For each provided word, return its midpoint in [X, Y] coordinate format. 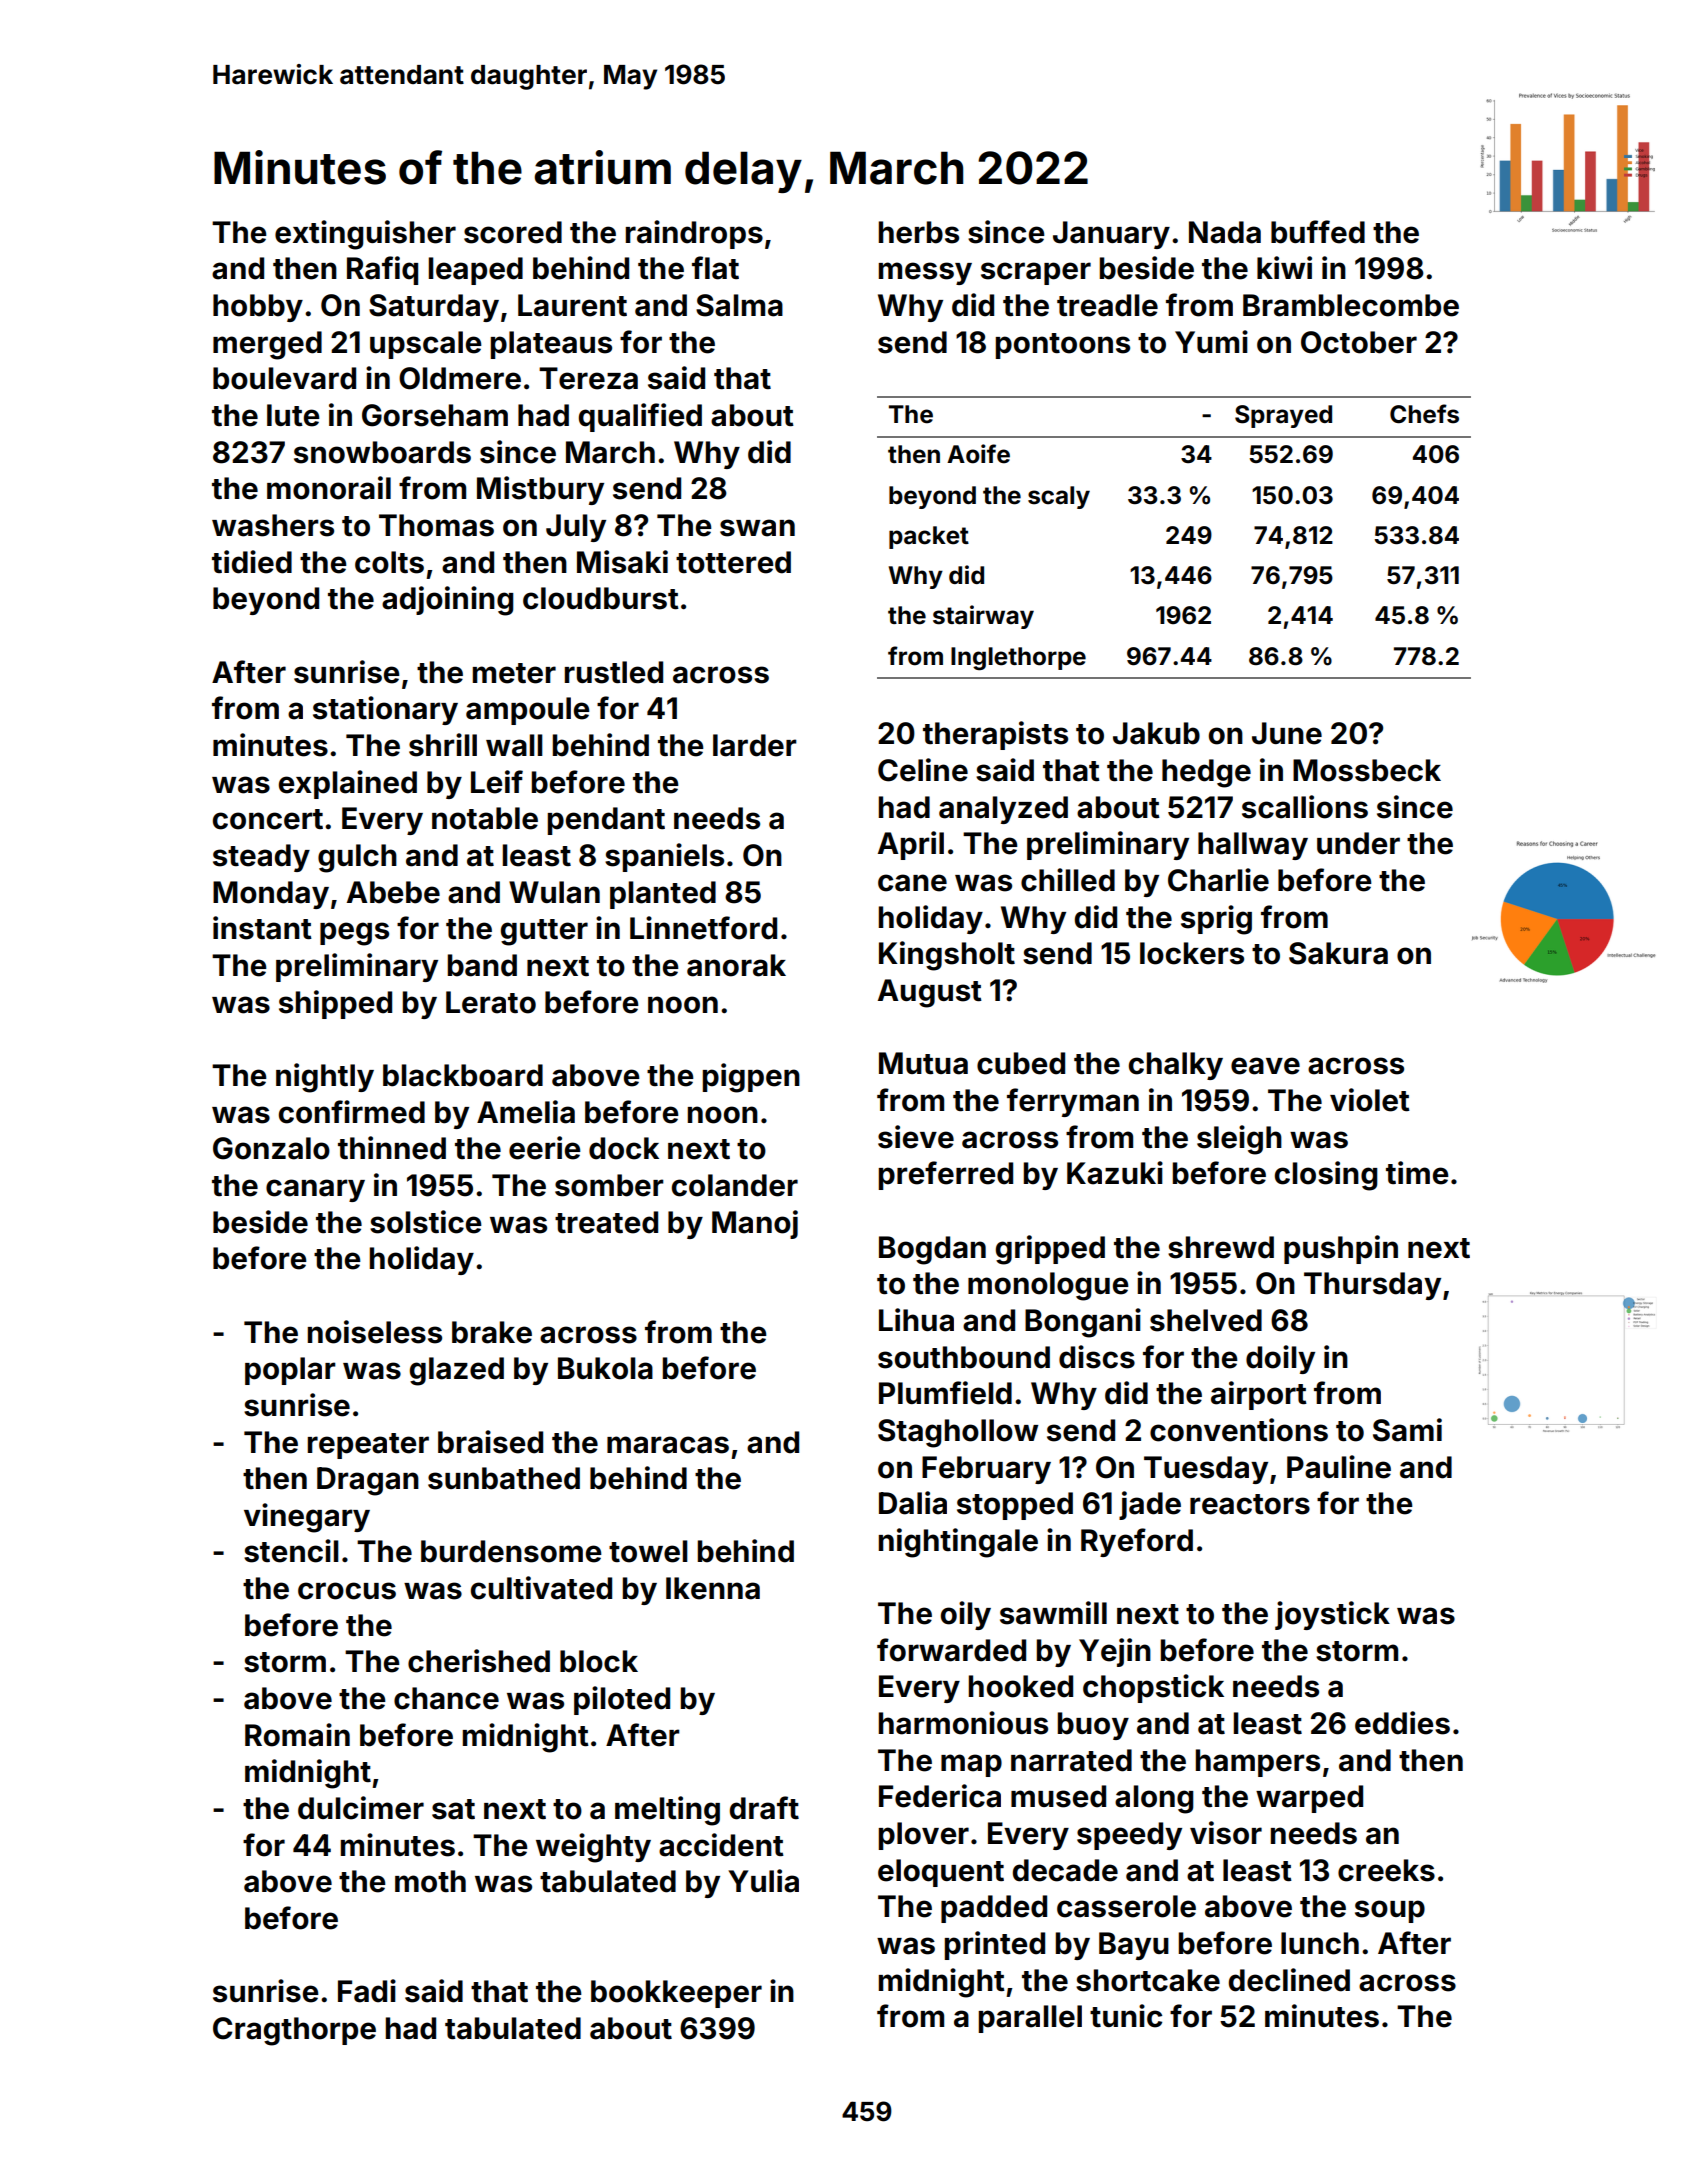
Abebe [393, 892]
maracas [668, 1445]
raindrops [694, 234]
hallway [1253, 846]
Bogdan [932, 1250]
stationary [385, 710]
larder [755, 745]
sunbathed [504, 1478]
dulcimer [361, 1808]
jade [1150, 1505]
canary [315, 1190]
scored [513, 232]
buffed [1318, 232]
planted [663, 895]
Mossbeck [1367, 770]
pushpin [1341, 1249]
